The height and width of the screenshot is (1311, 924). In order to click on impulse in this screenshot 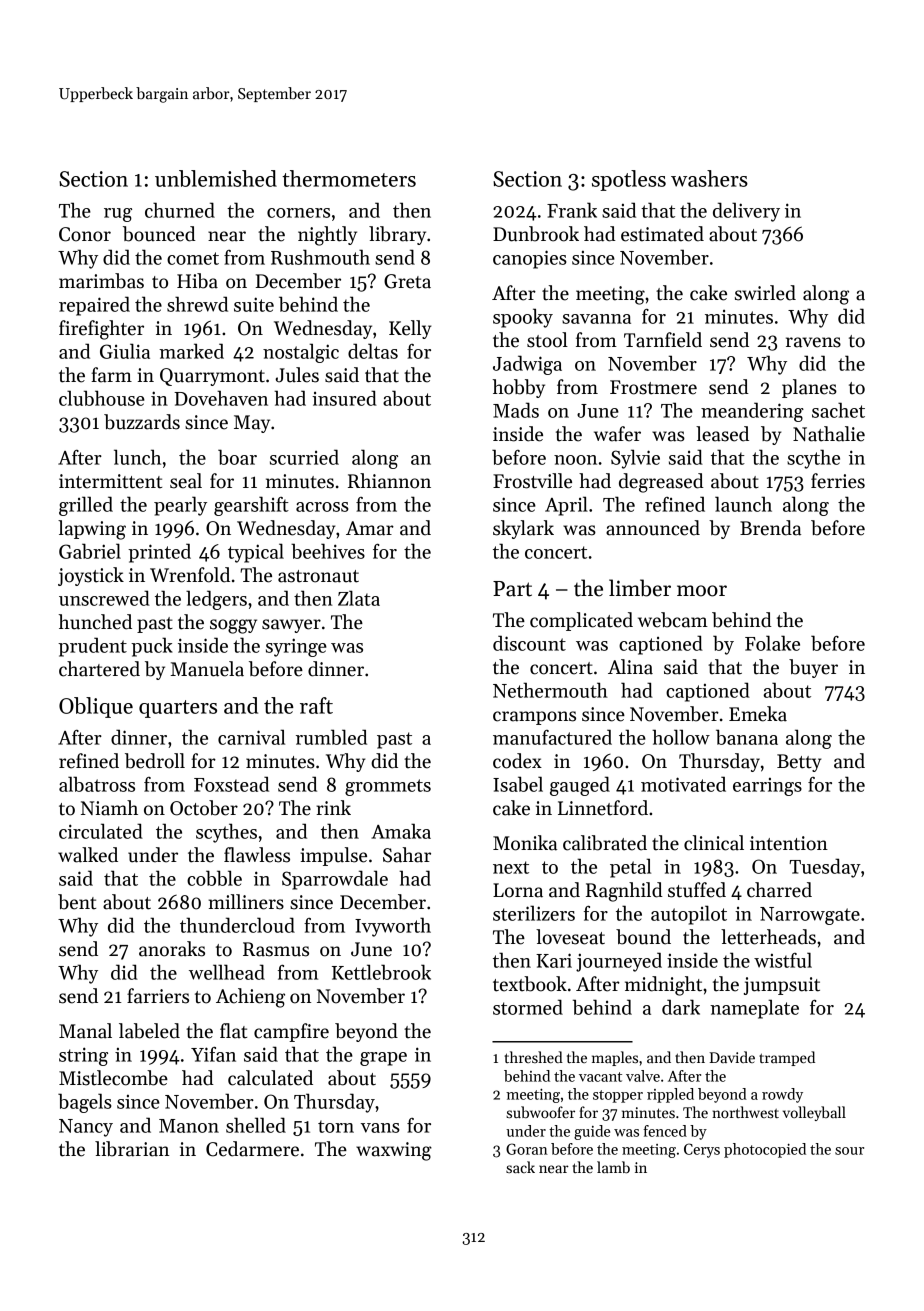, I will do `click(333, 856)`.
